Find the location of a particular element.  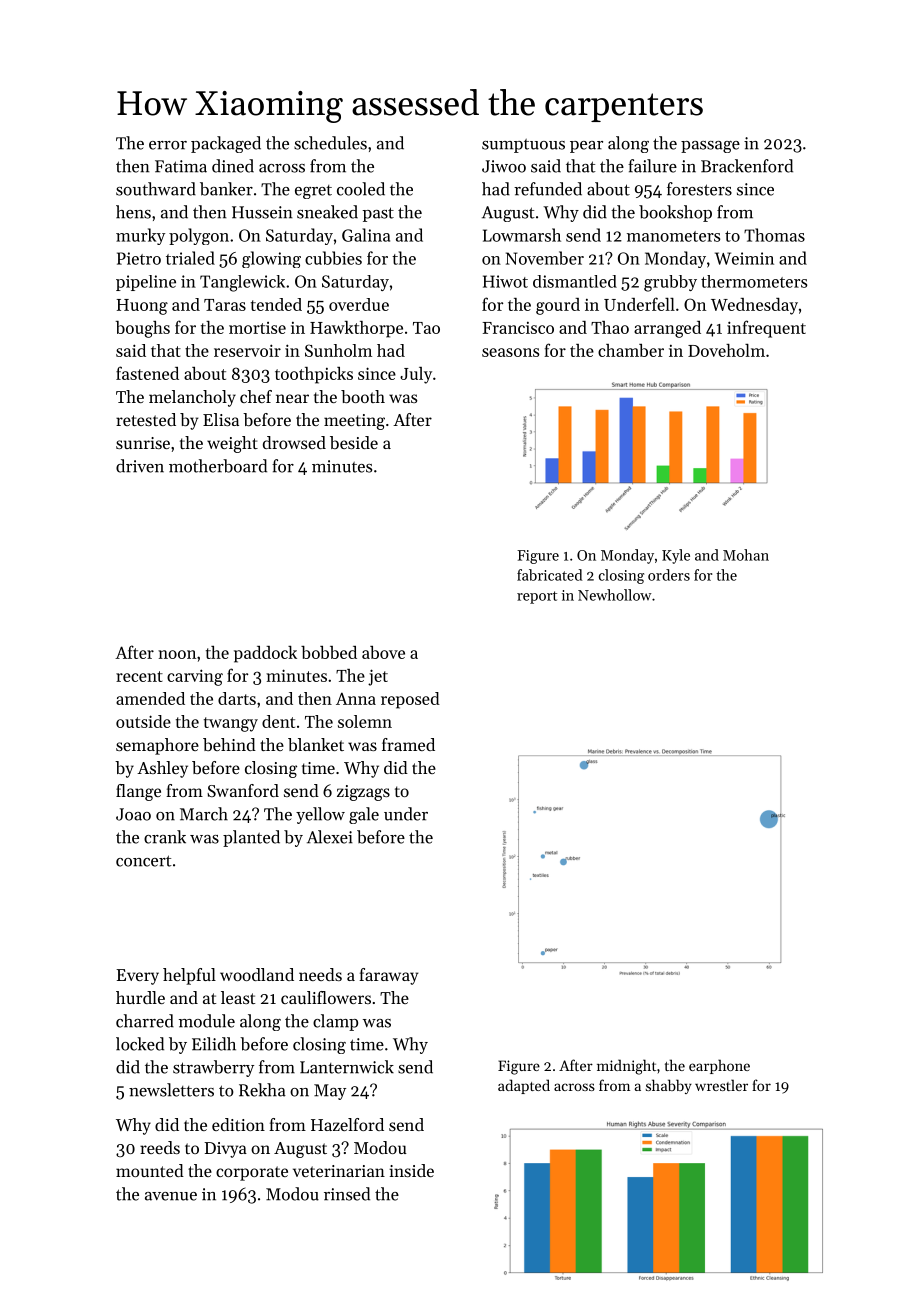

reeds is located at coordinates (160, 1147).
